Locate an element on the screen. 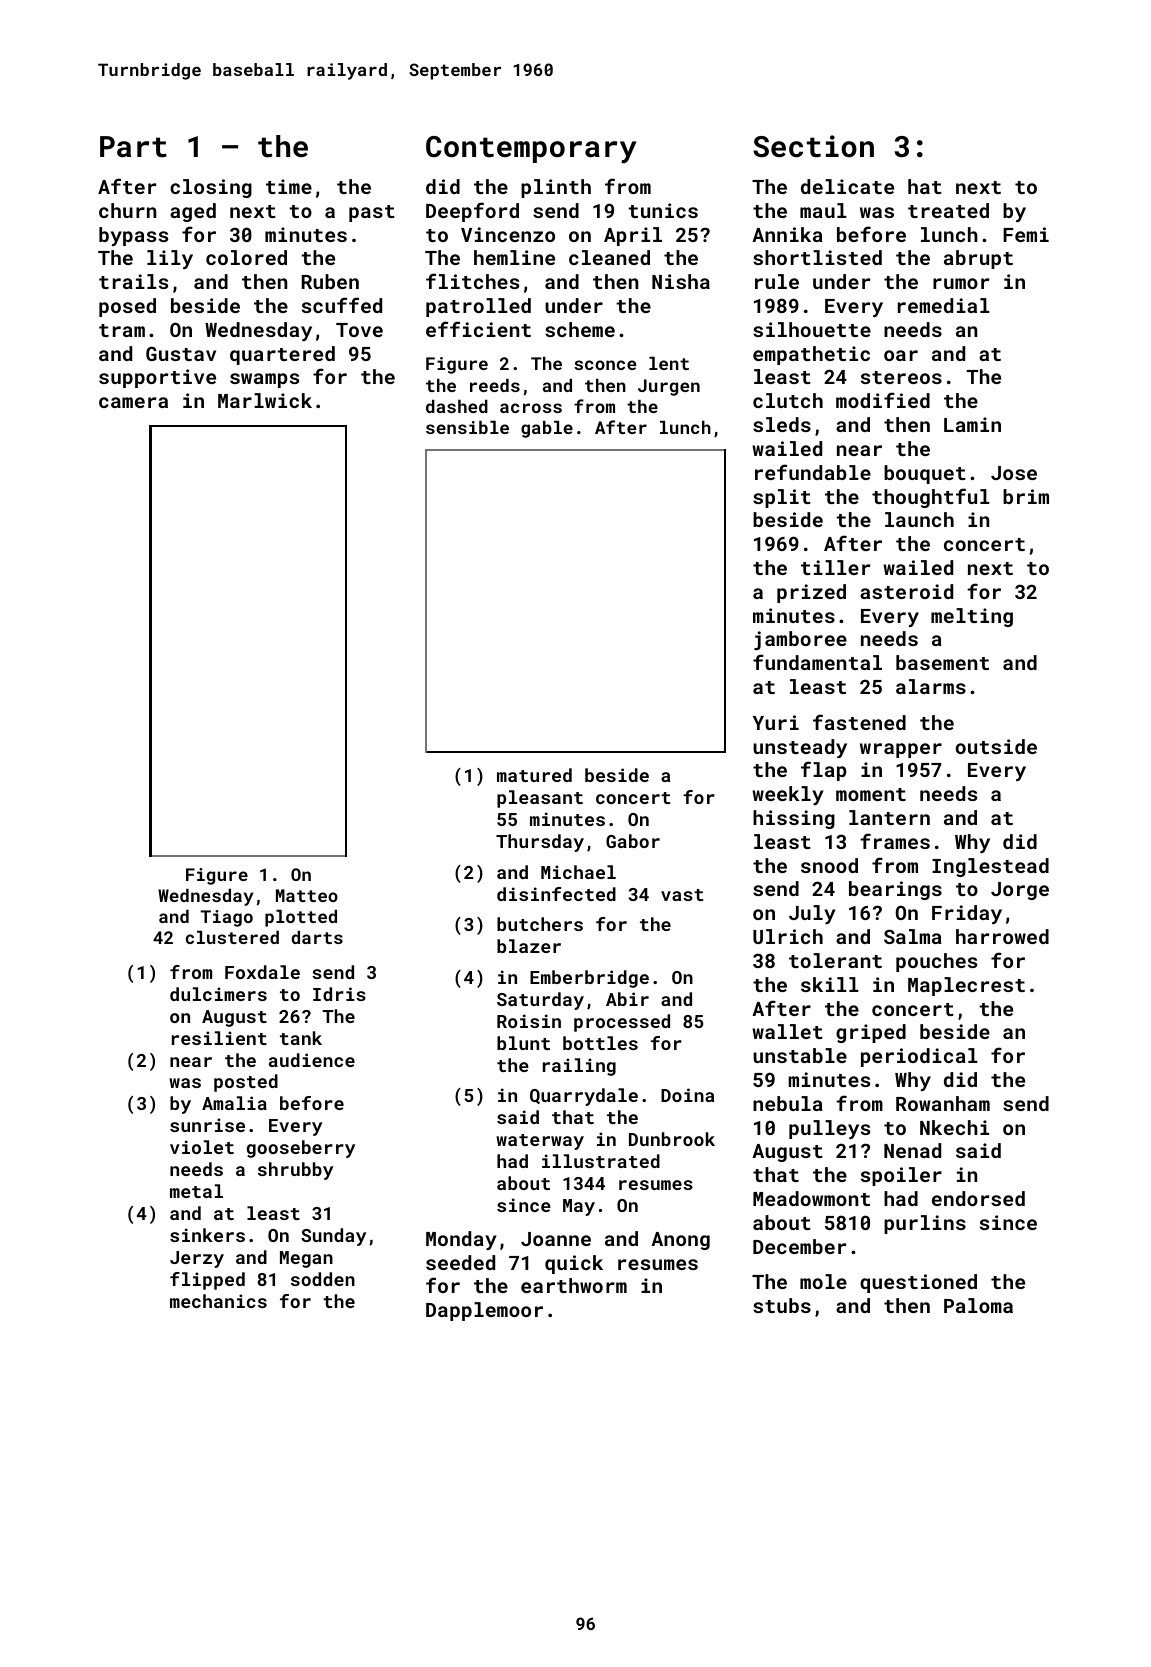 This screenshot has width=1151, height=1667. Paloma is located at coordinates (978, 1305).
